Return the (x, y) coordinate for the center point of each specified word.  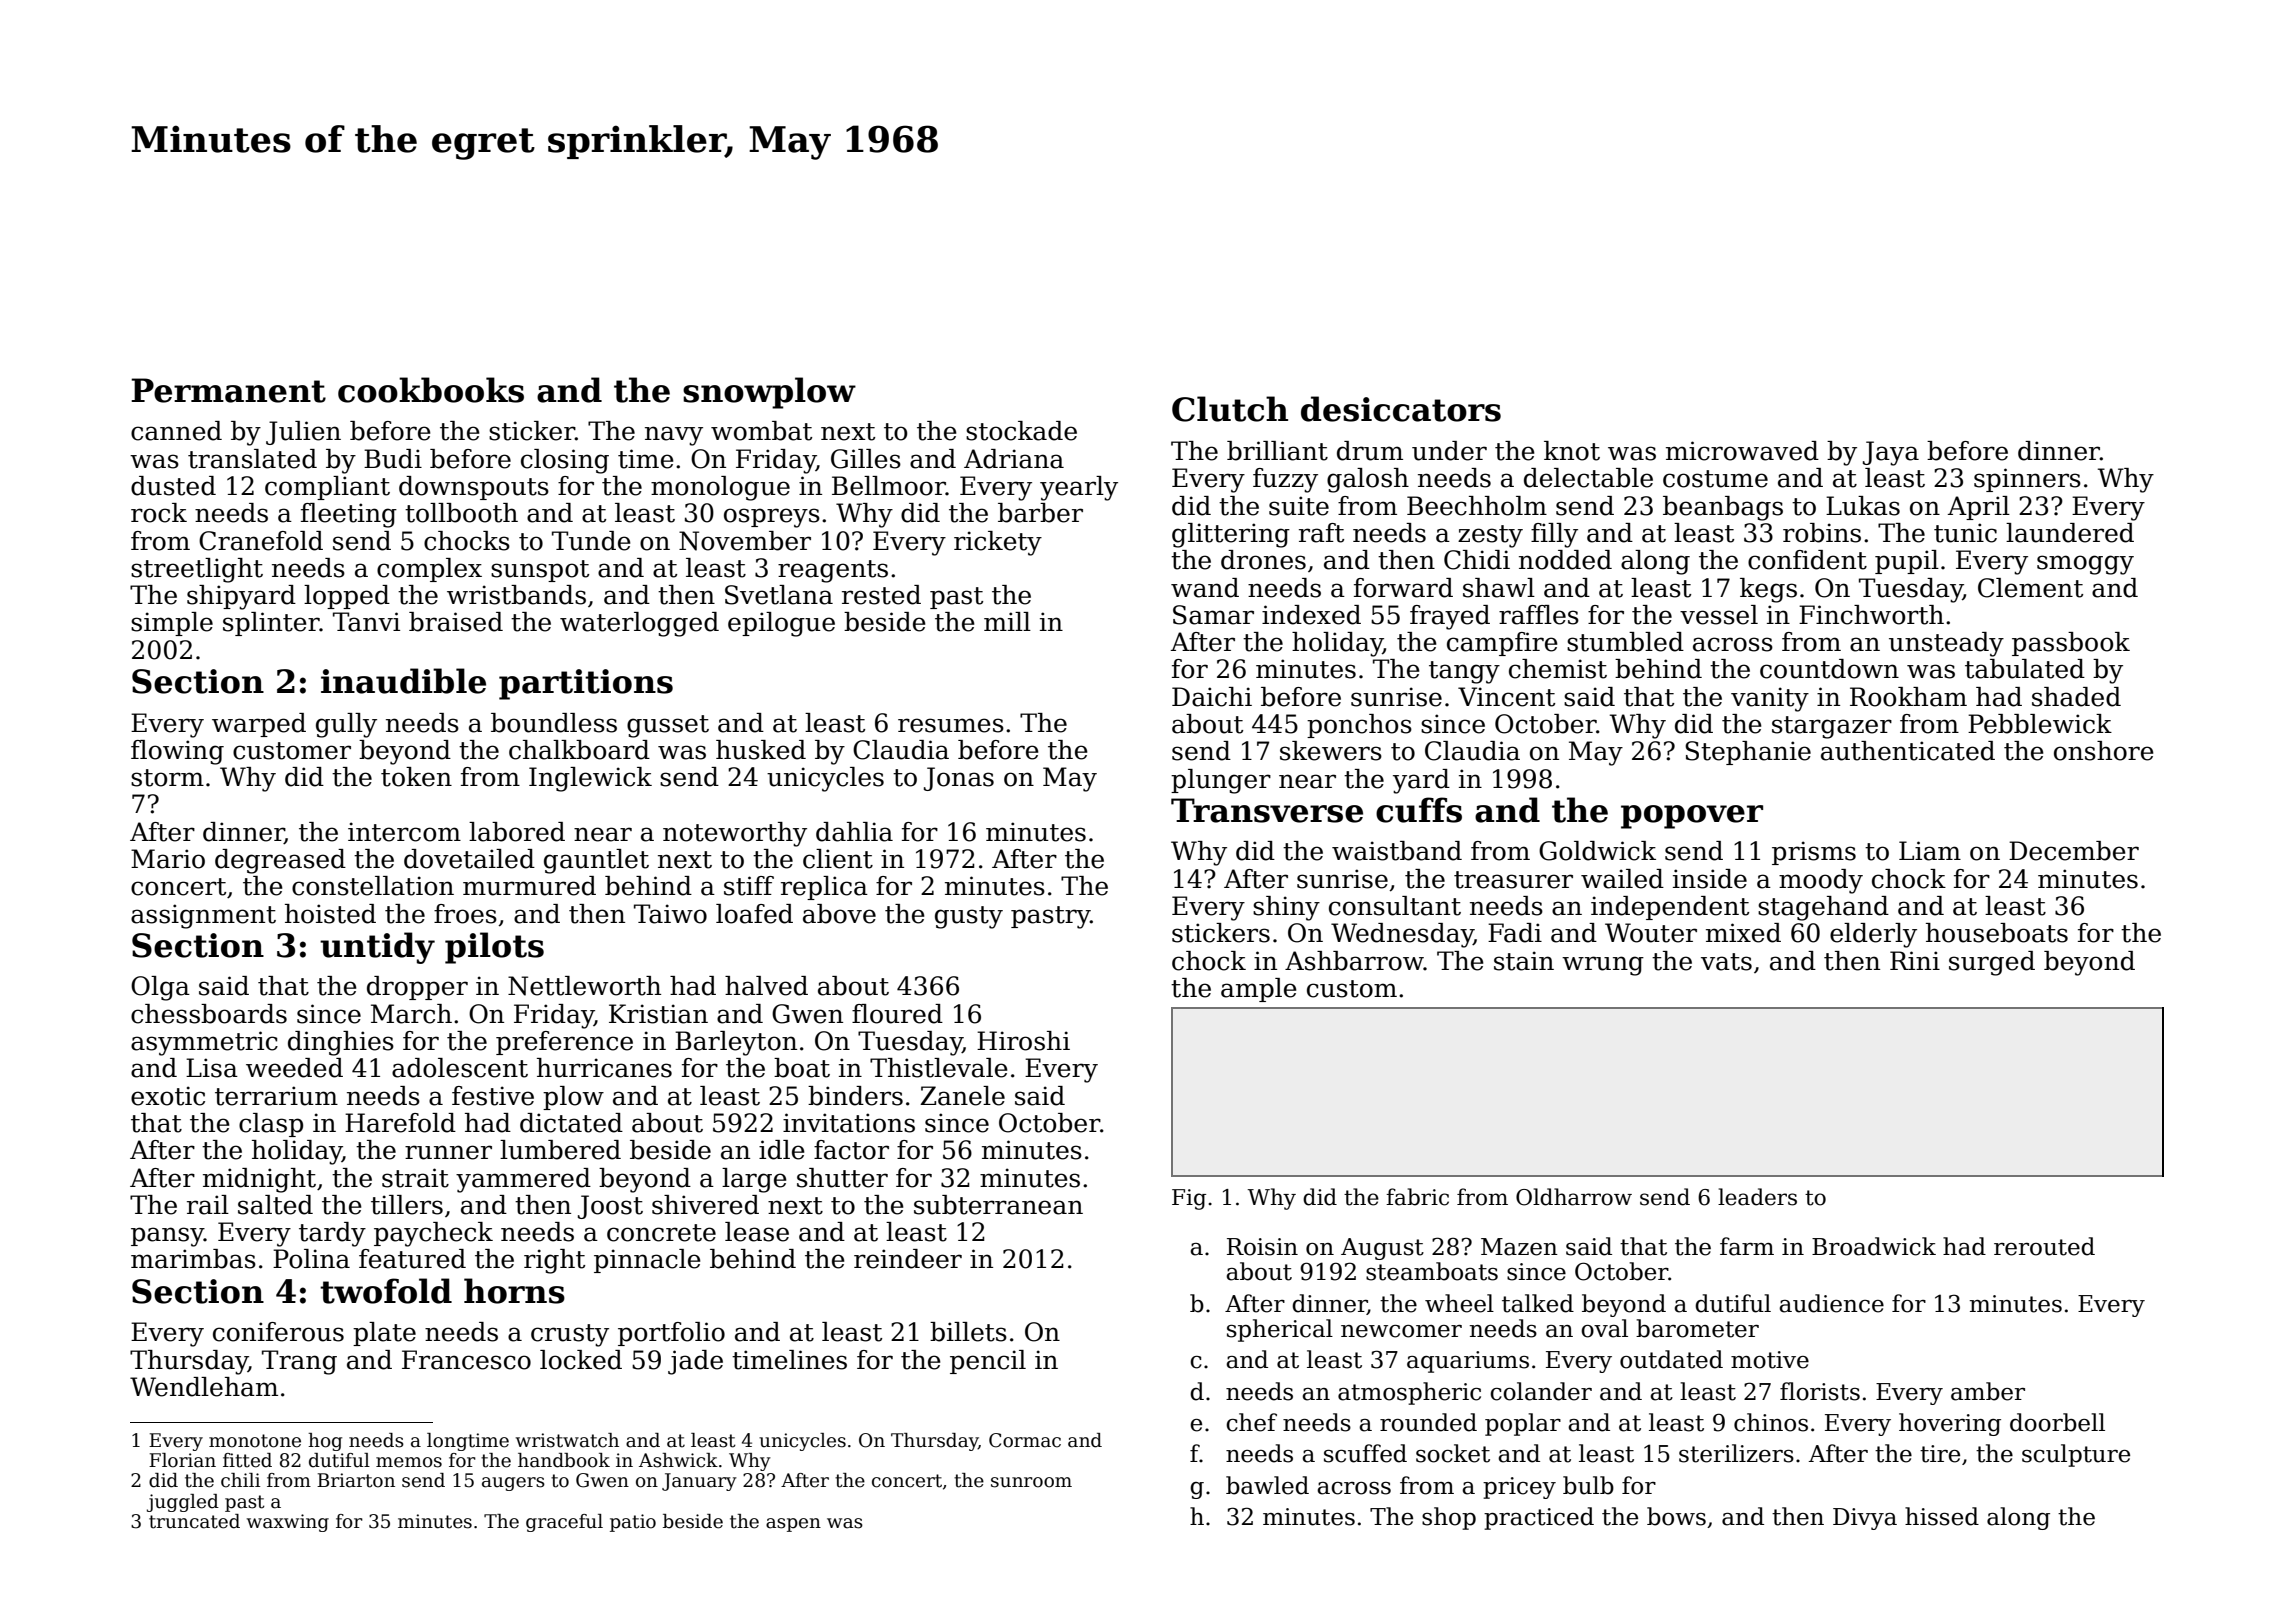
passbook (2071, 644)
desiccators (1401, 409)
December (2074, 851)
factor (851, 1150)
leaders (1757, 1197)
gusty (969, 917)
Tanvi (366, 622)
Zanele (962, 1096)
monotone (255, 1441)
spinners (2027, 480)
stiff (749, 886)
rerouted (2044, 1246)
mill (1007, 621)
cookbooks (431, 390)
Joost (610, 1207)
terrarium (276, 1096)
